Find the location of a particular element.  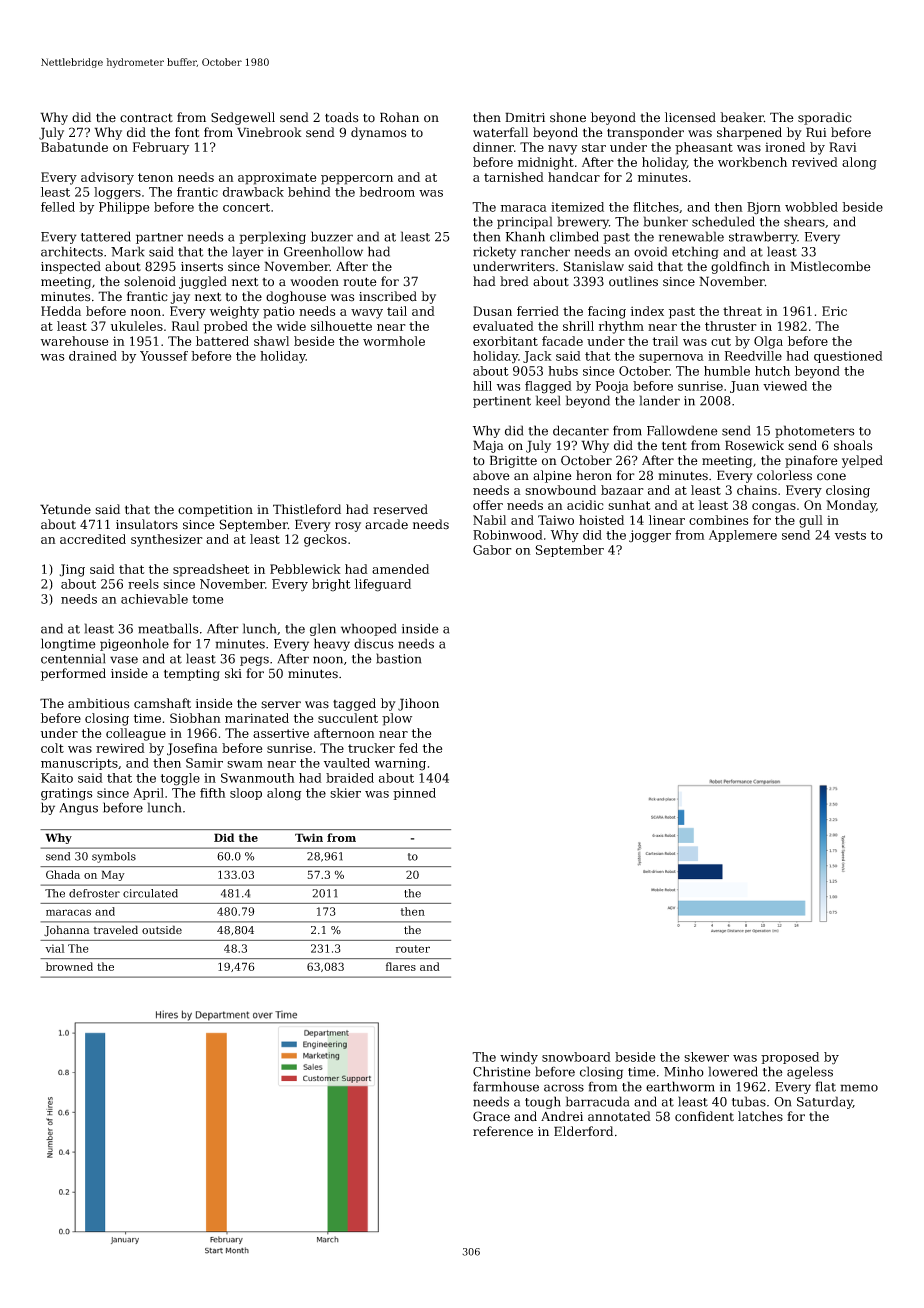

viewed is located at coordinates (785, 386).
